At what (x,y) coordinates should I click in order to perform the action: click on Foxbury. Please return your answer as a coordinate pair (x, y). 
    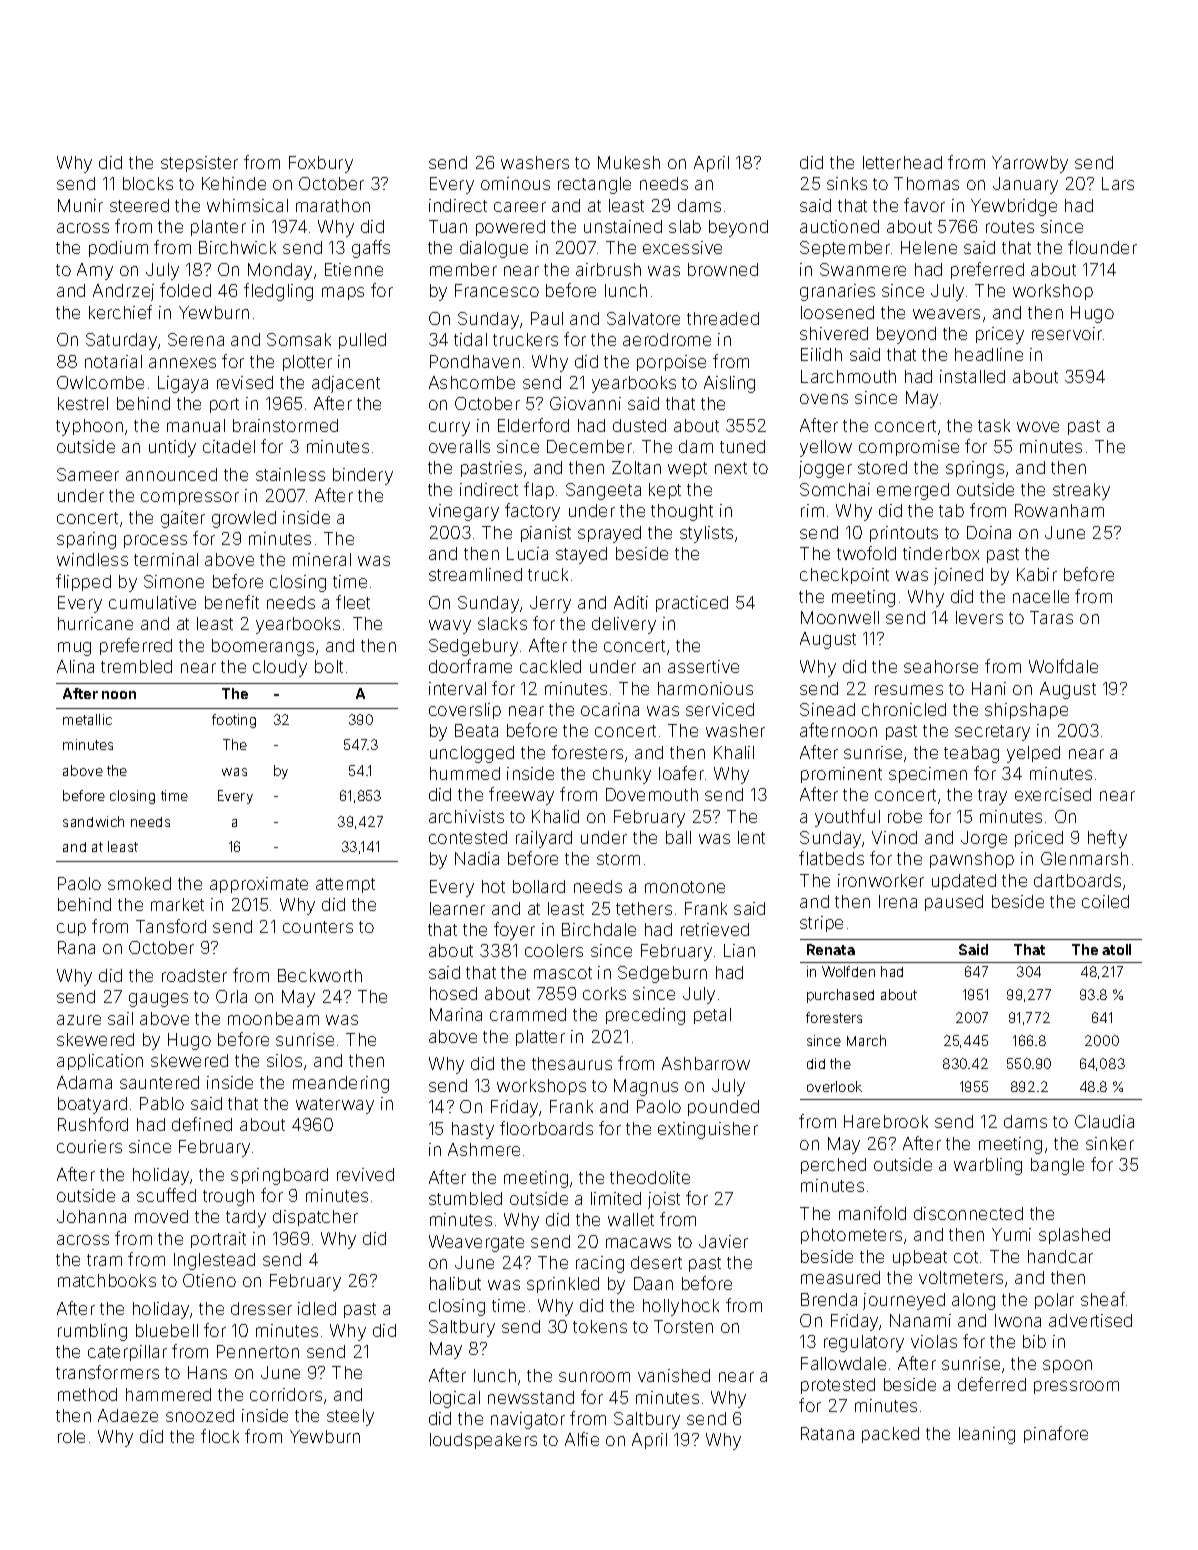
    Looking at the image, I should click on (321, 164).
